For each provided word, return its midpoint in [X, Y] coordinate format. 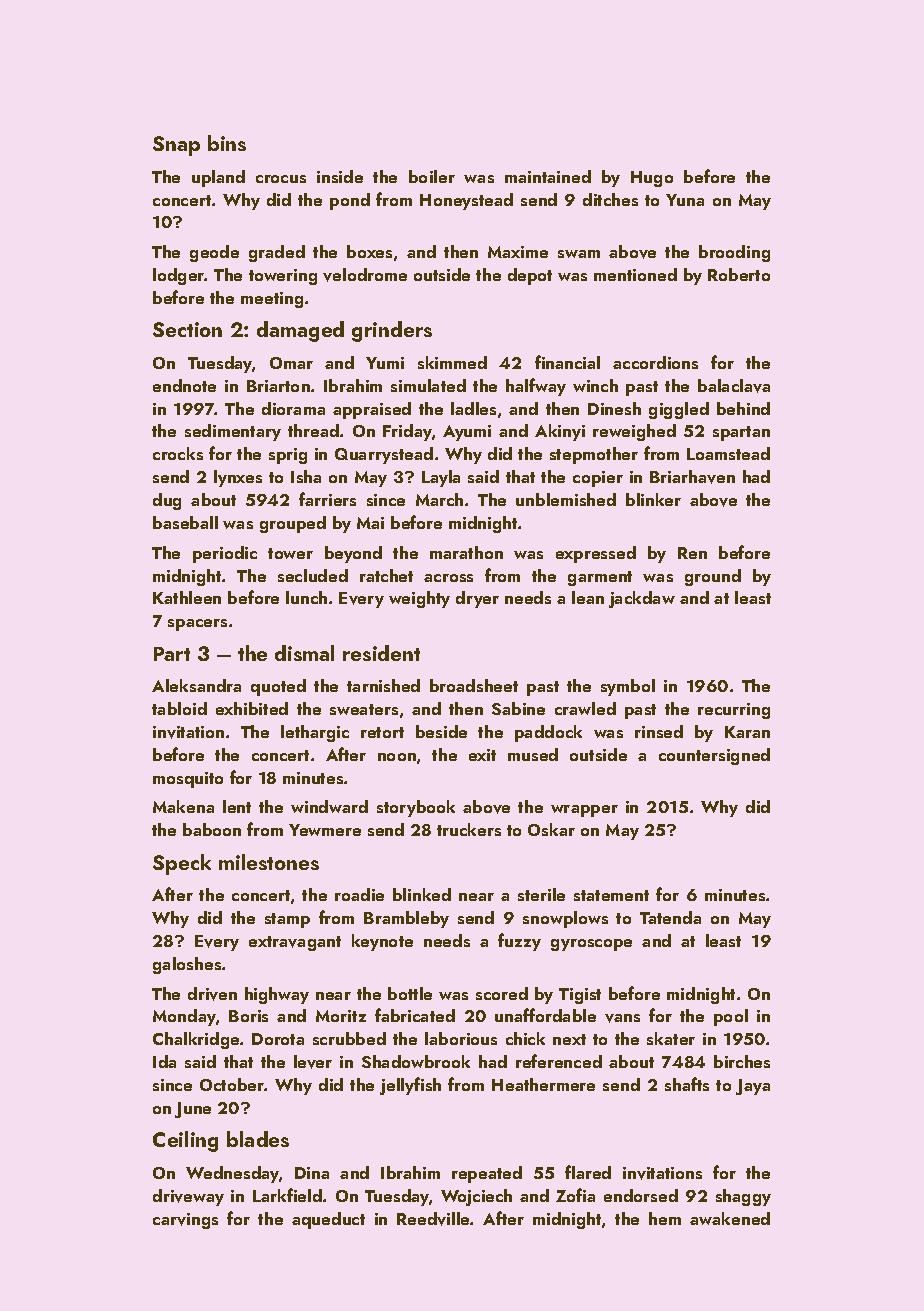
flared [588, 1172]
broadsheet [474, 685]
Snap [176, 146]
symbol [628, 687]
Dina [312, 1173]
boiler [432, 176]
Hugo [652, 179]
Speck [182, 864]
